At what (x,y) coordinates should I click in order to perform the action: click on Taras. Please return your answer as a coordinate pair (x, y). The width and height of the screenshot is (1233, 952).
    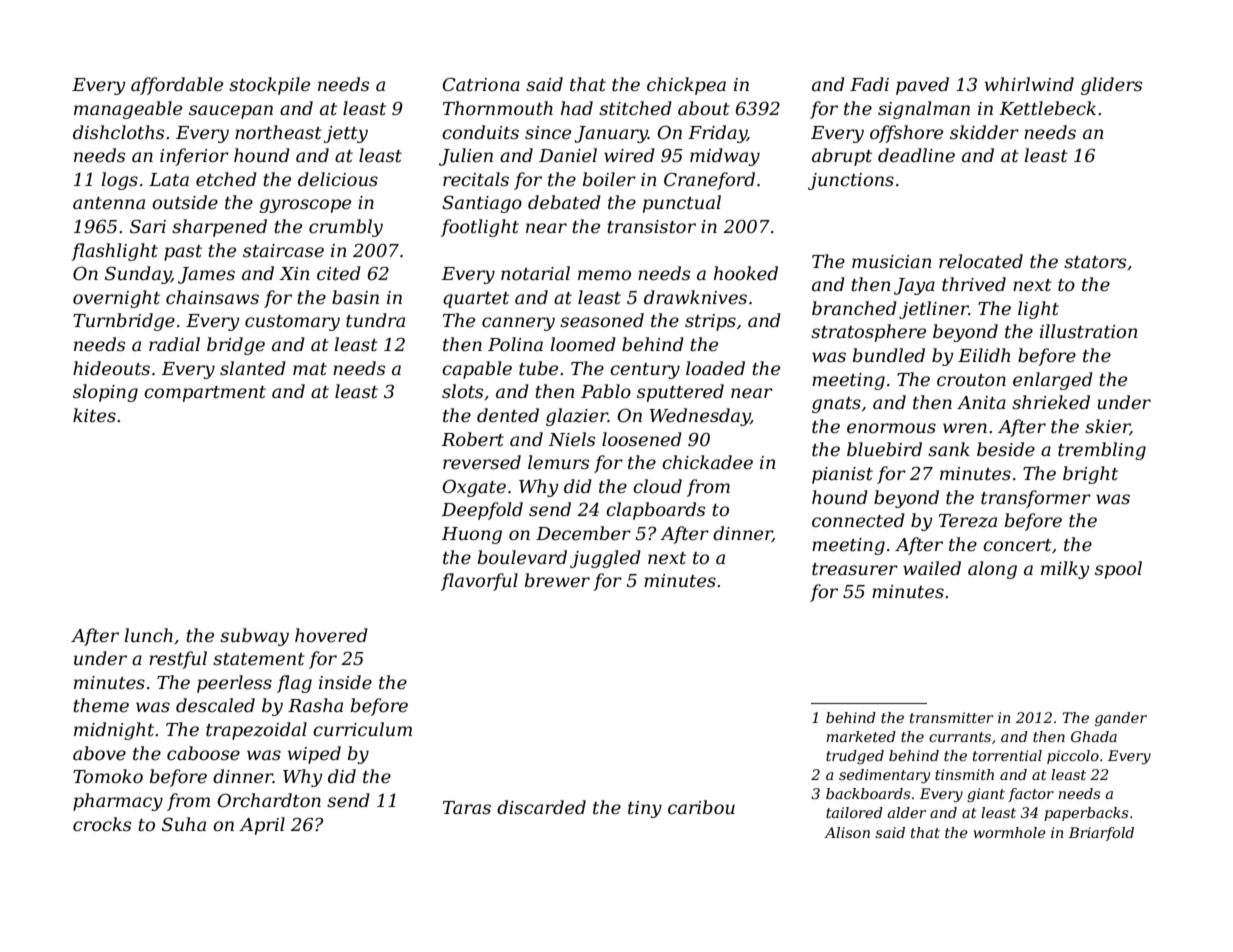
    Looking at the image, I should click on (467, 807).
